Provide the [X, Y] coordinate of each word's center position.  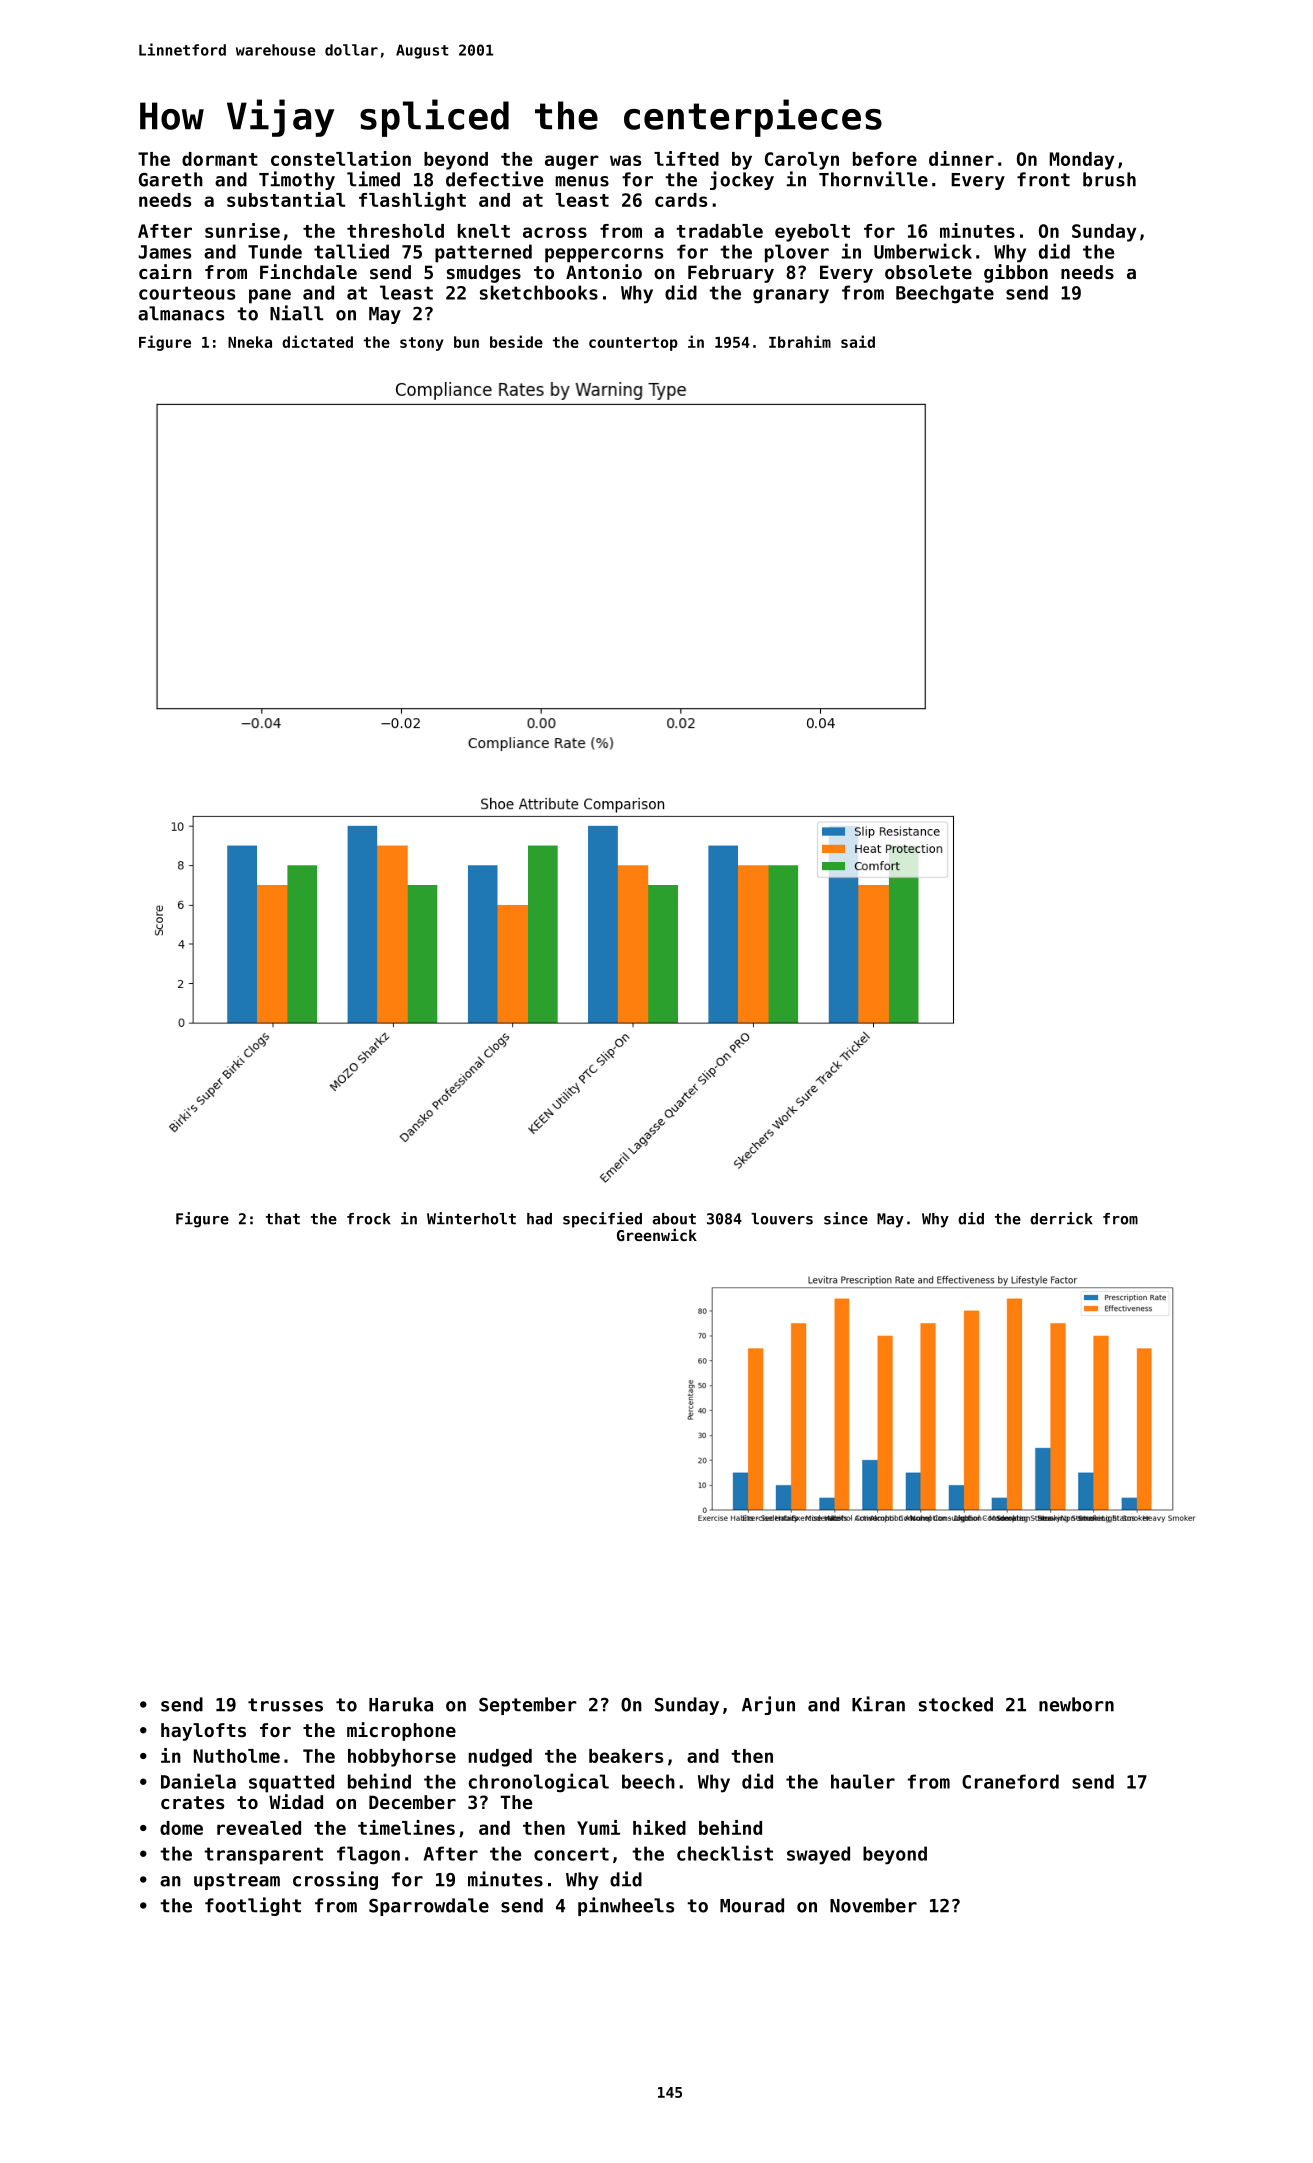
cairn [165, 271]
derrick [1061, 1218]
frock [369, 1219]
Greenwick [657, 1235]
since [846, 1218]
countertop [633, 344]
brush [1109, 179]
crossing [335, 1880]
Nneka [250, 342]
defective [494, 179]
